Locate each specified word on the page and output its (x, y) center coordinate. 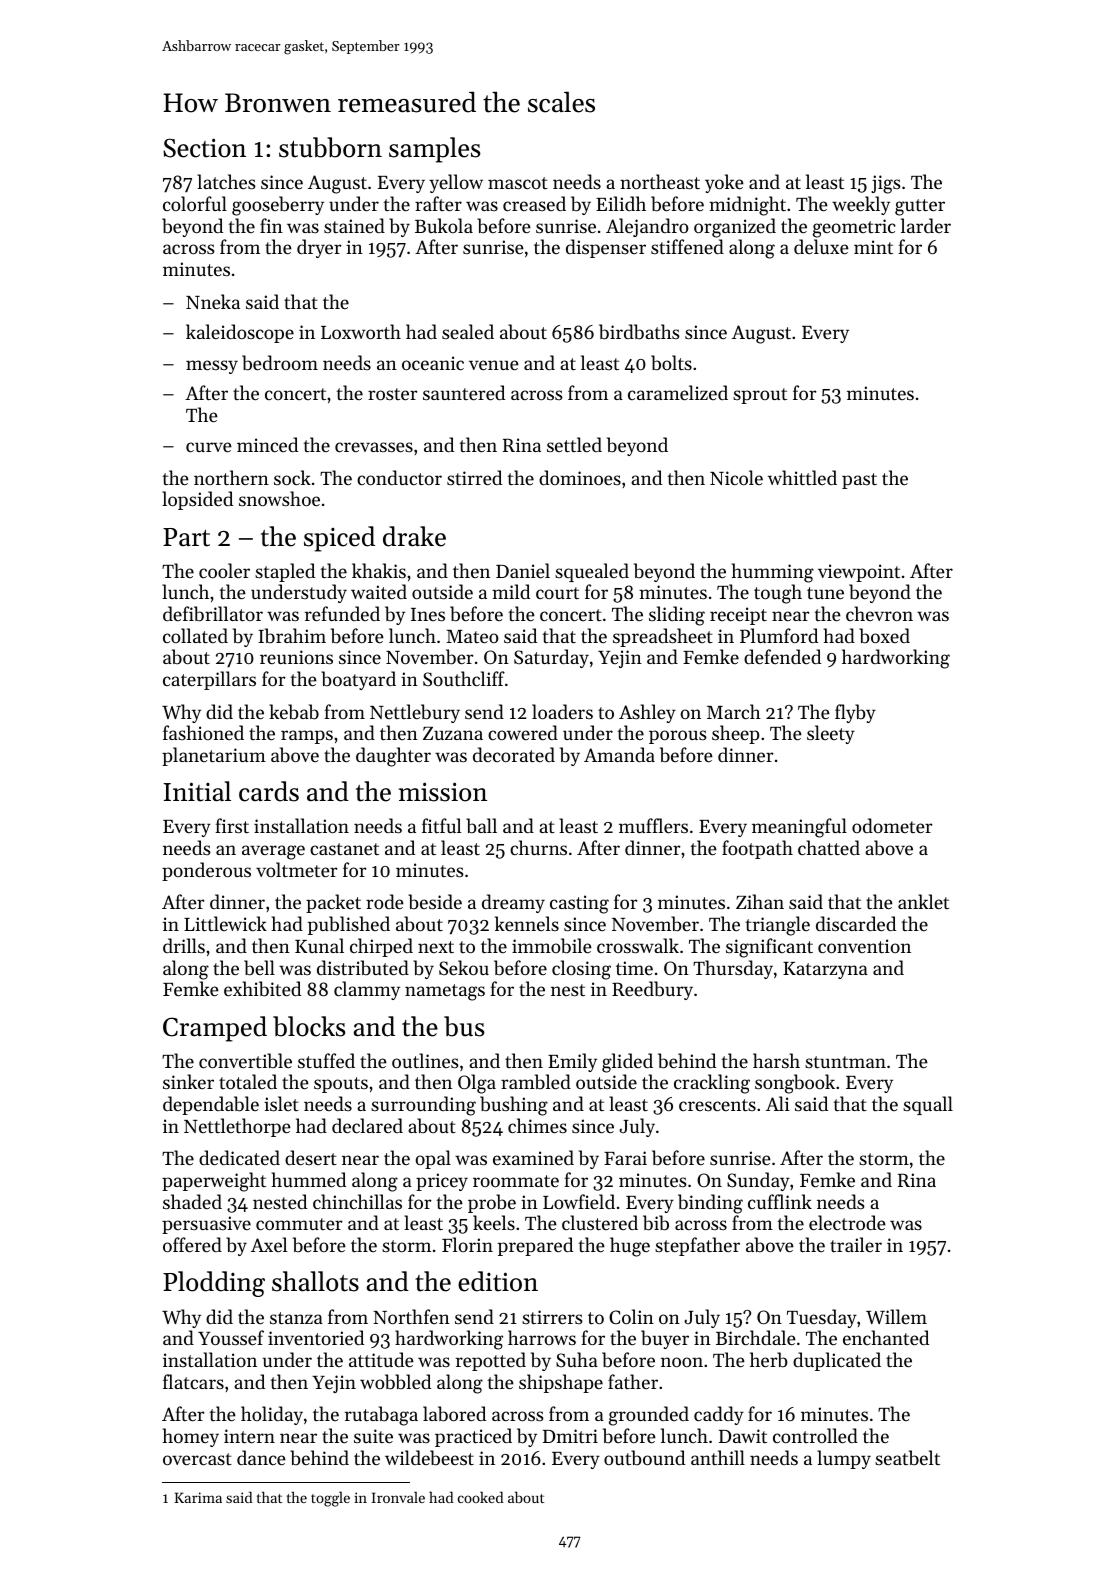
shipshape (561, 1383)
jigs (886, 184)
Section (204, 148)
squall (928, 1105)
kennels (527, 923)
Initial (197, 791)
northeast (660, 181)
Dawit (743, 1436)
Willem (896, 1316)
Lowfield (579, 1201)
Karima (198, 1497)
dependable (211, 1105)
